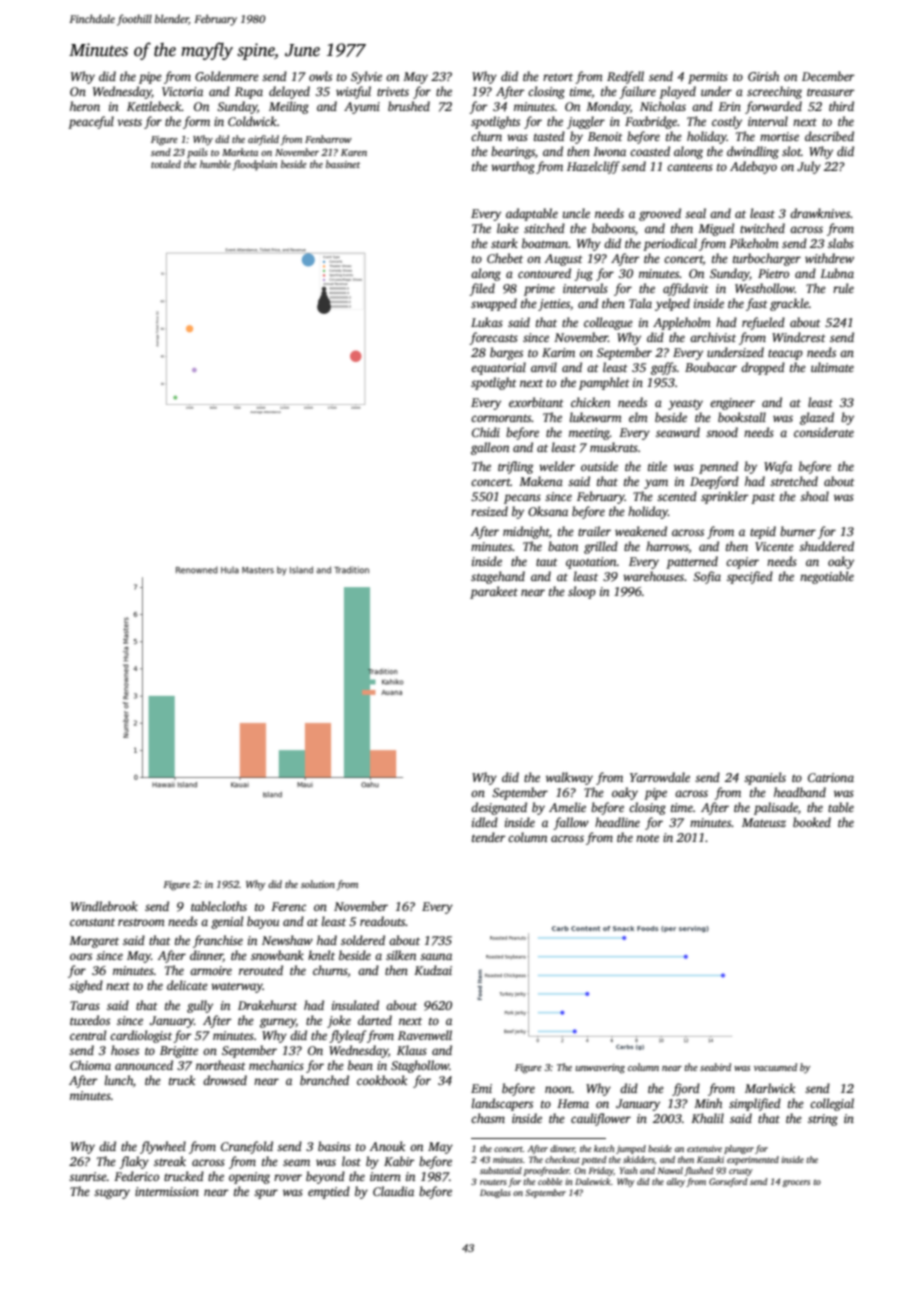 This screenshot has width=924, height=1308. What do you see at coordinates (695, 213) in the screenshot?
I see `seal` at bounding box center [695, 213].
